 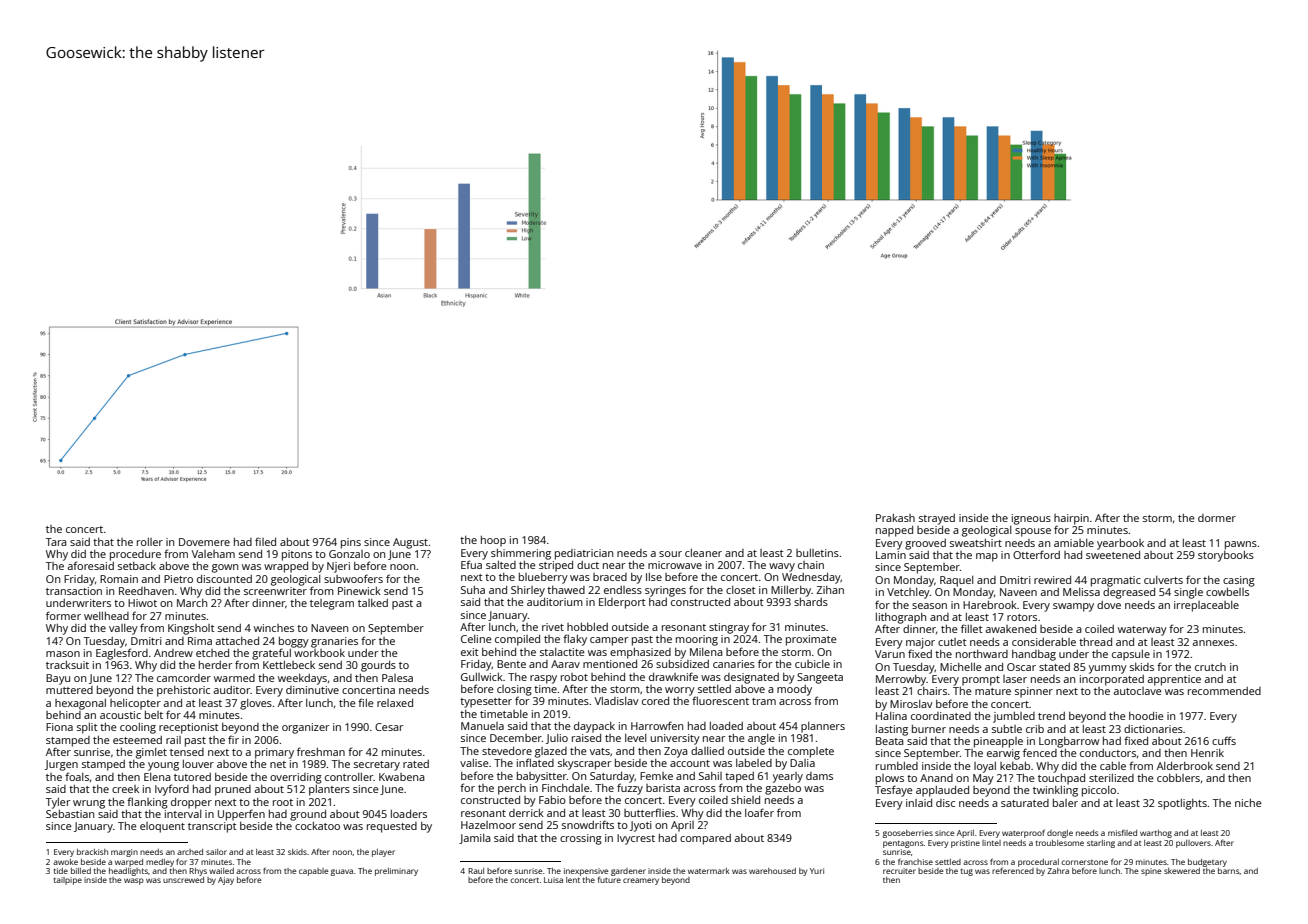 I want to click on gloves, so click(x=256, y=704).
